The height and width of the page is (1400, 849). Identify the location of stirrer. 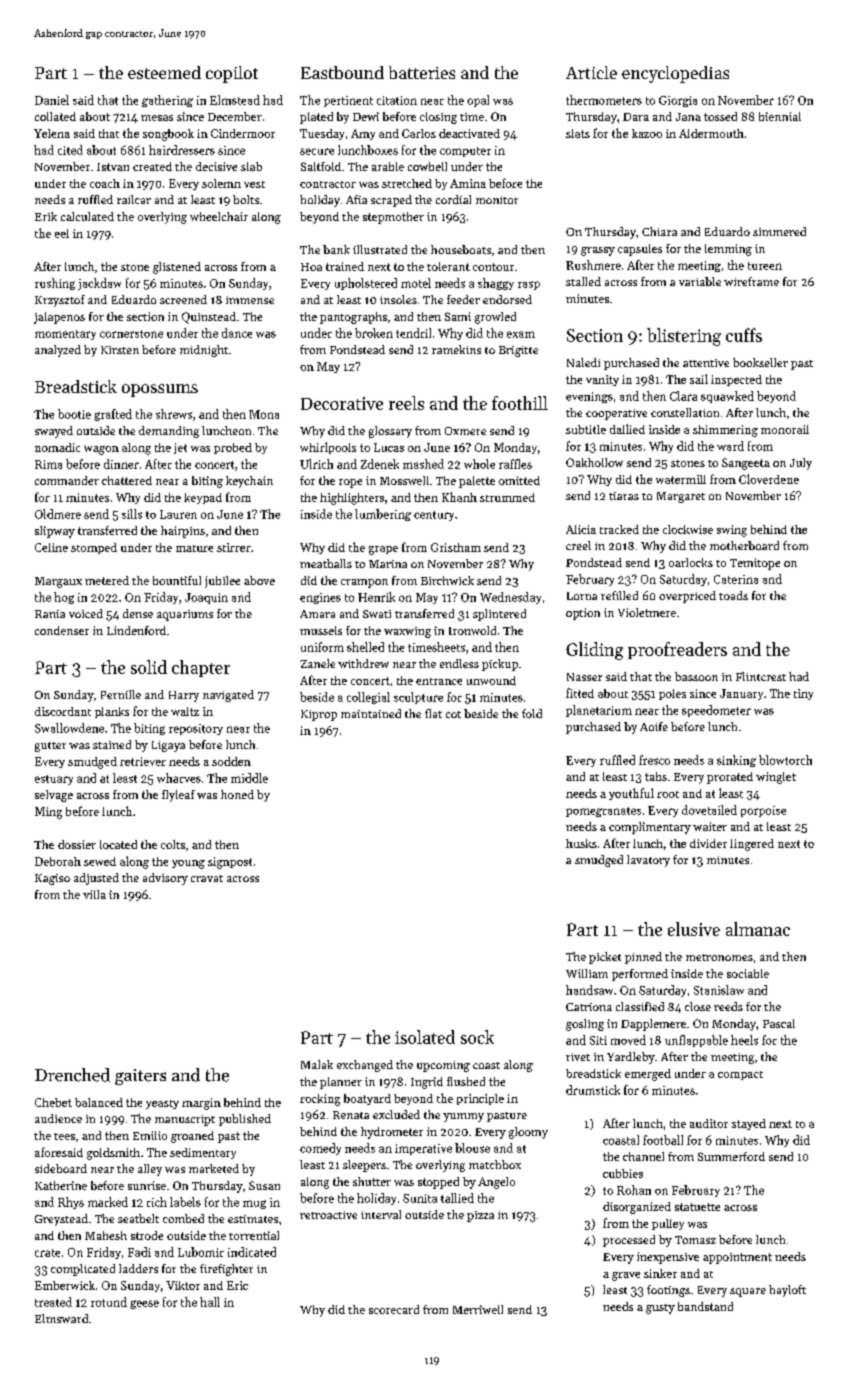
(234, 547).
